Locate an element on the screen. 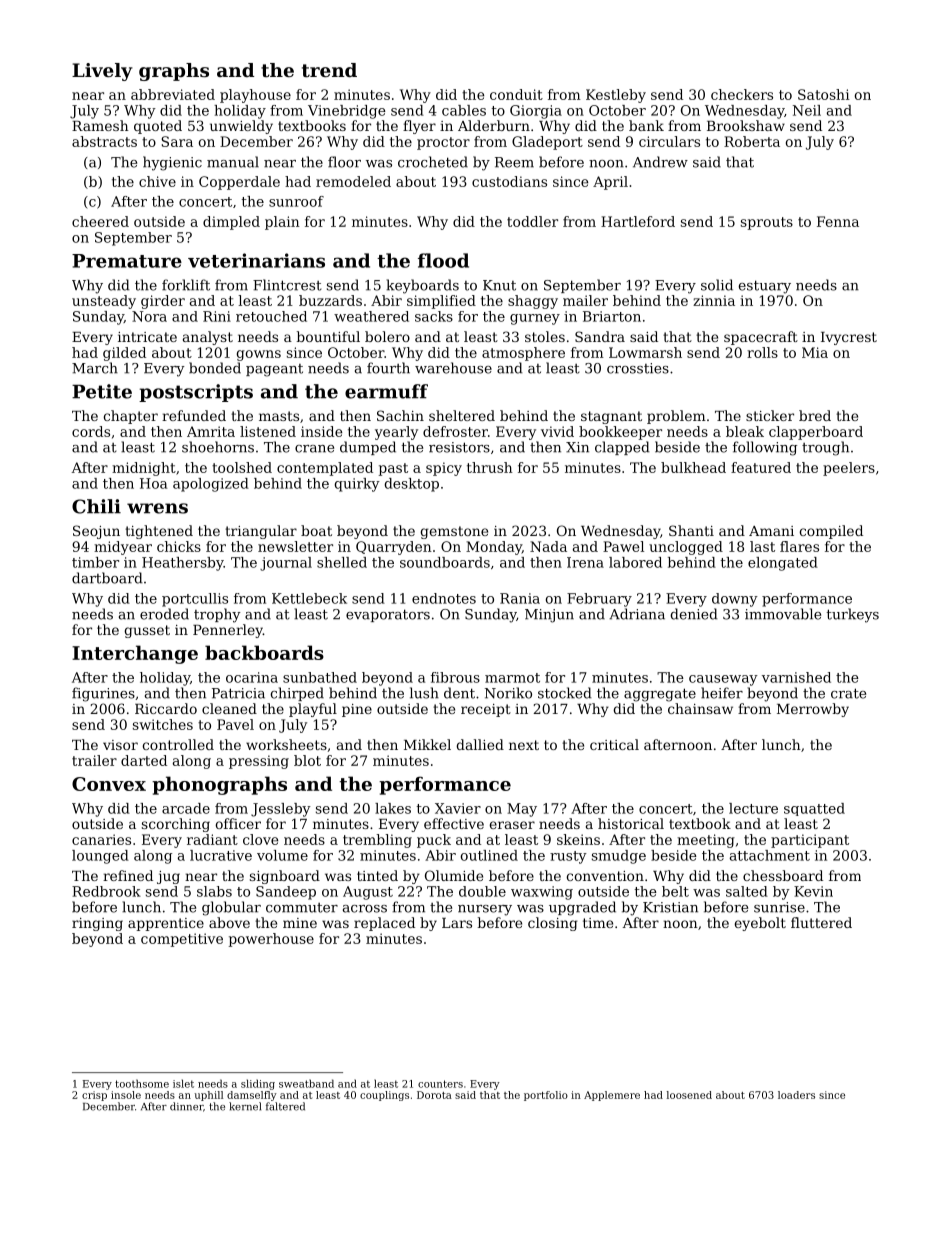 The image size is (952, 1233). scorching is located at coordinates (176, 825).
